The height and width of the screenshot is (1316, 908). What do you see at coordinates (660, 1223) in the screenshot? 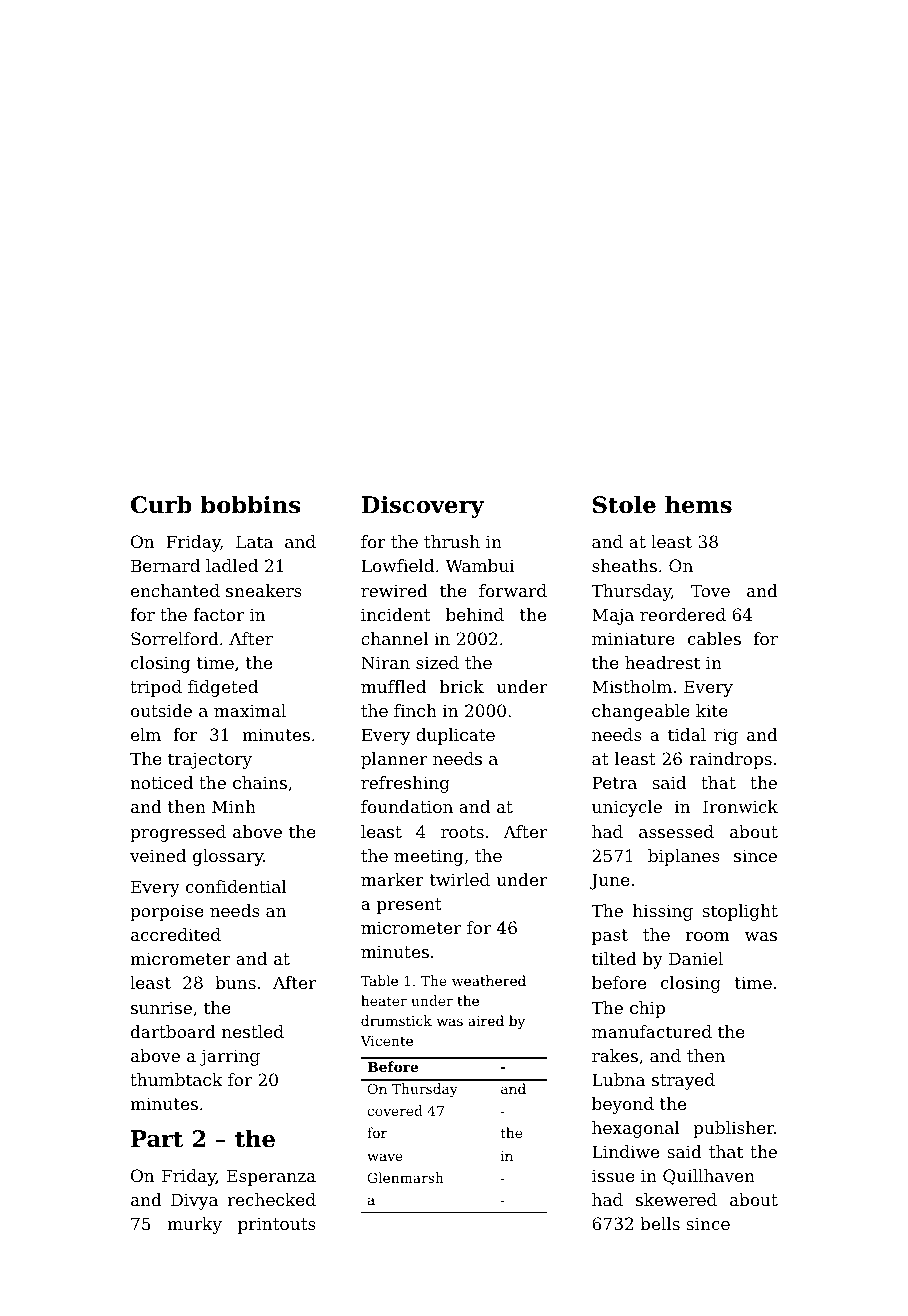
I see `bells` at bounding box center [660, 1223].
